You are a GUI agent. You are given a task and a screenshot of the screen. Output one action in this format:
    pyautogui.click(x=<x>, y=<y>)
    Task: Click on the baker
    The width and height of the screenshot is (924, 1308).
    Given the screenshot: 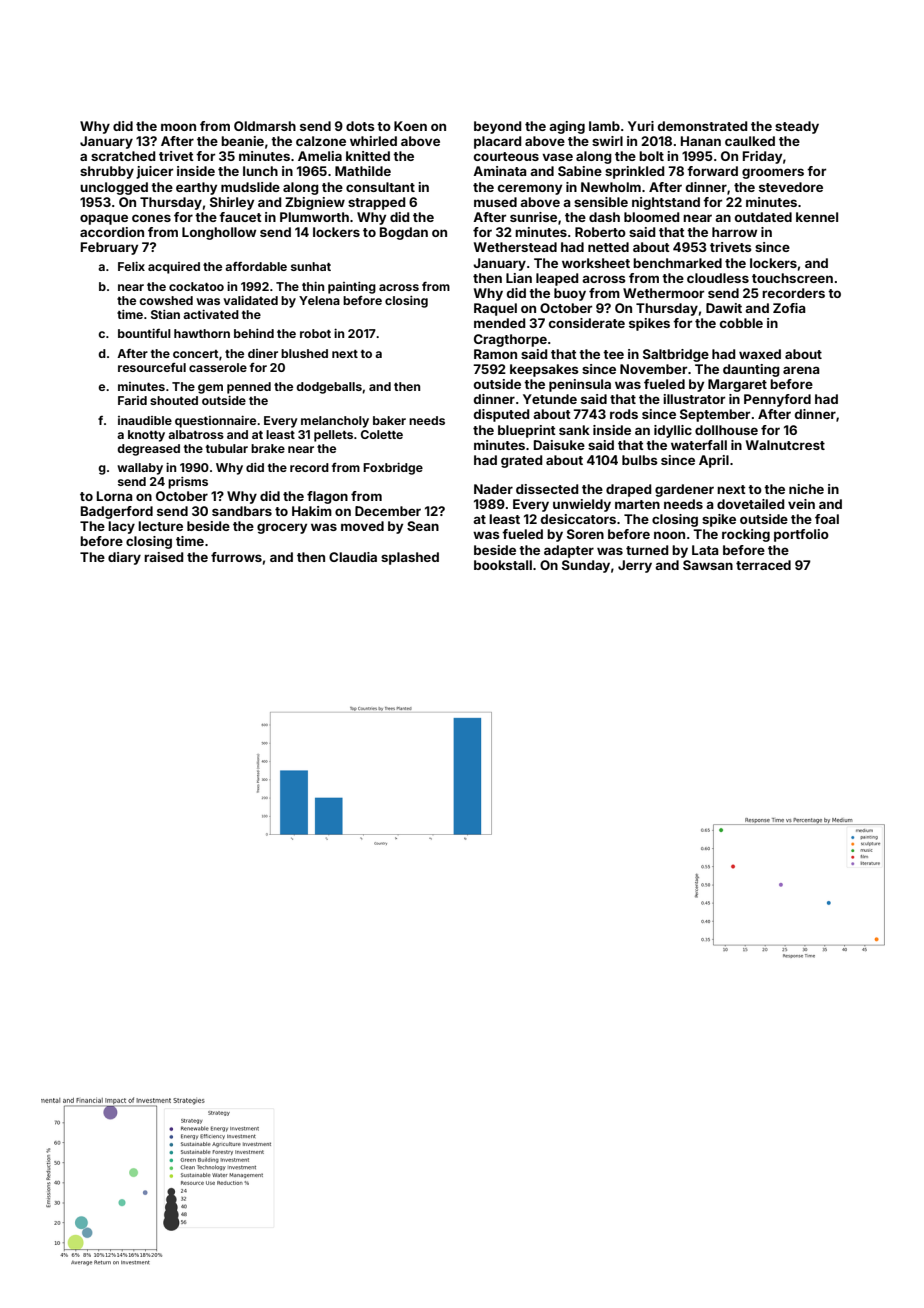 What is the action you would take?
    pyautogui.click(x=389, y=420)
